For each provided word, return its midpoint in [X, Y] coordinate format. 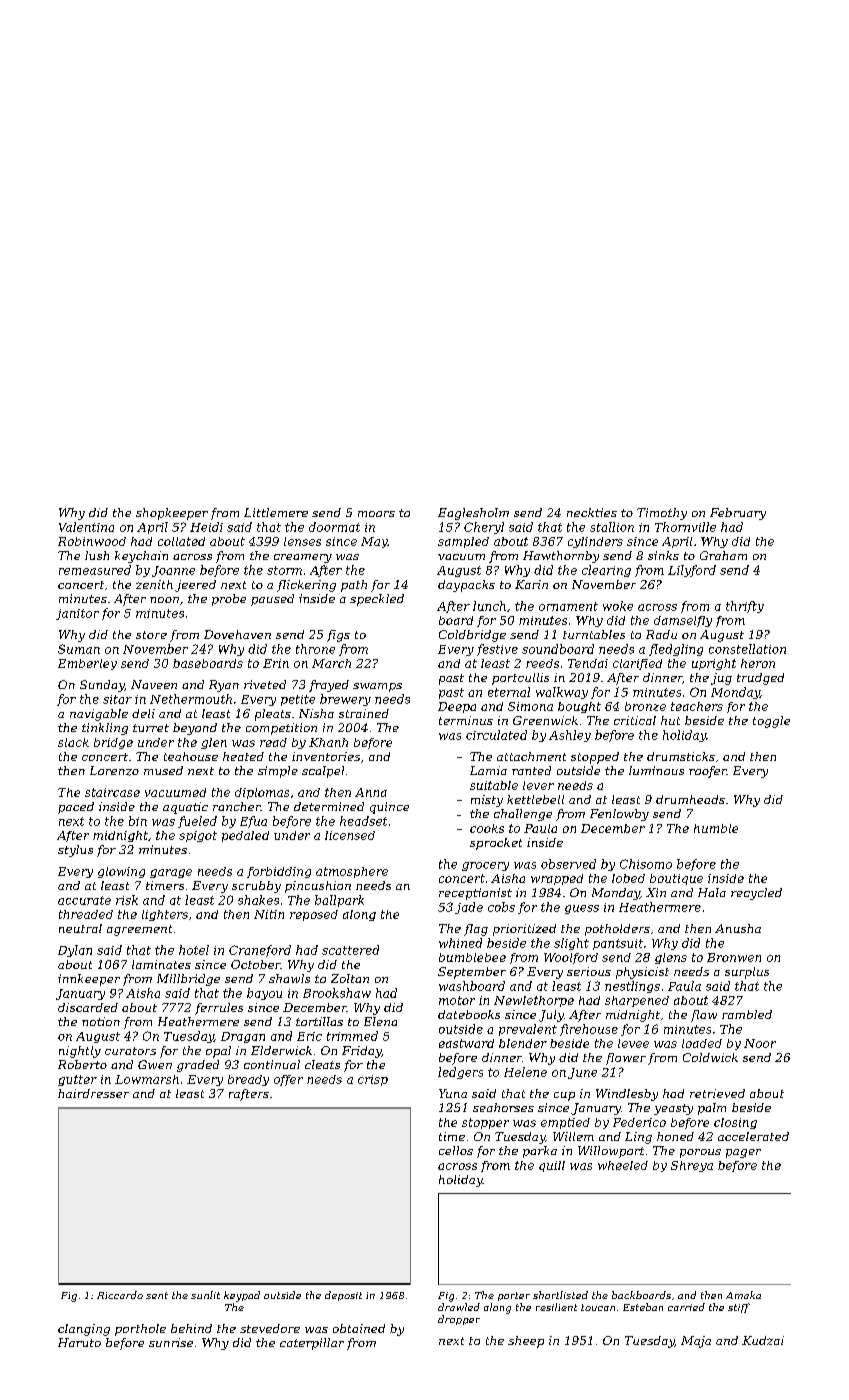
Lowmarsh [147, 1079]
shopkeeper [172, 514]
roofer [708, 772]
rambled [747, 1014]
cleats [322, 1064]
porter [514, 1296]
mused [163, 770]
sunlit [205, 1295]
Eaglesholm [473, 514]
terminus [466, 720]
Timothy [662, 514]
